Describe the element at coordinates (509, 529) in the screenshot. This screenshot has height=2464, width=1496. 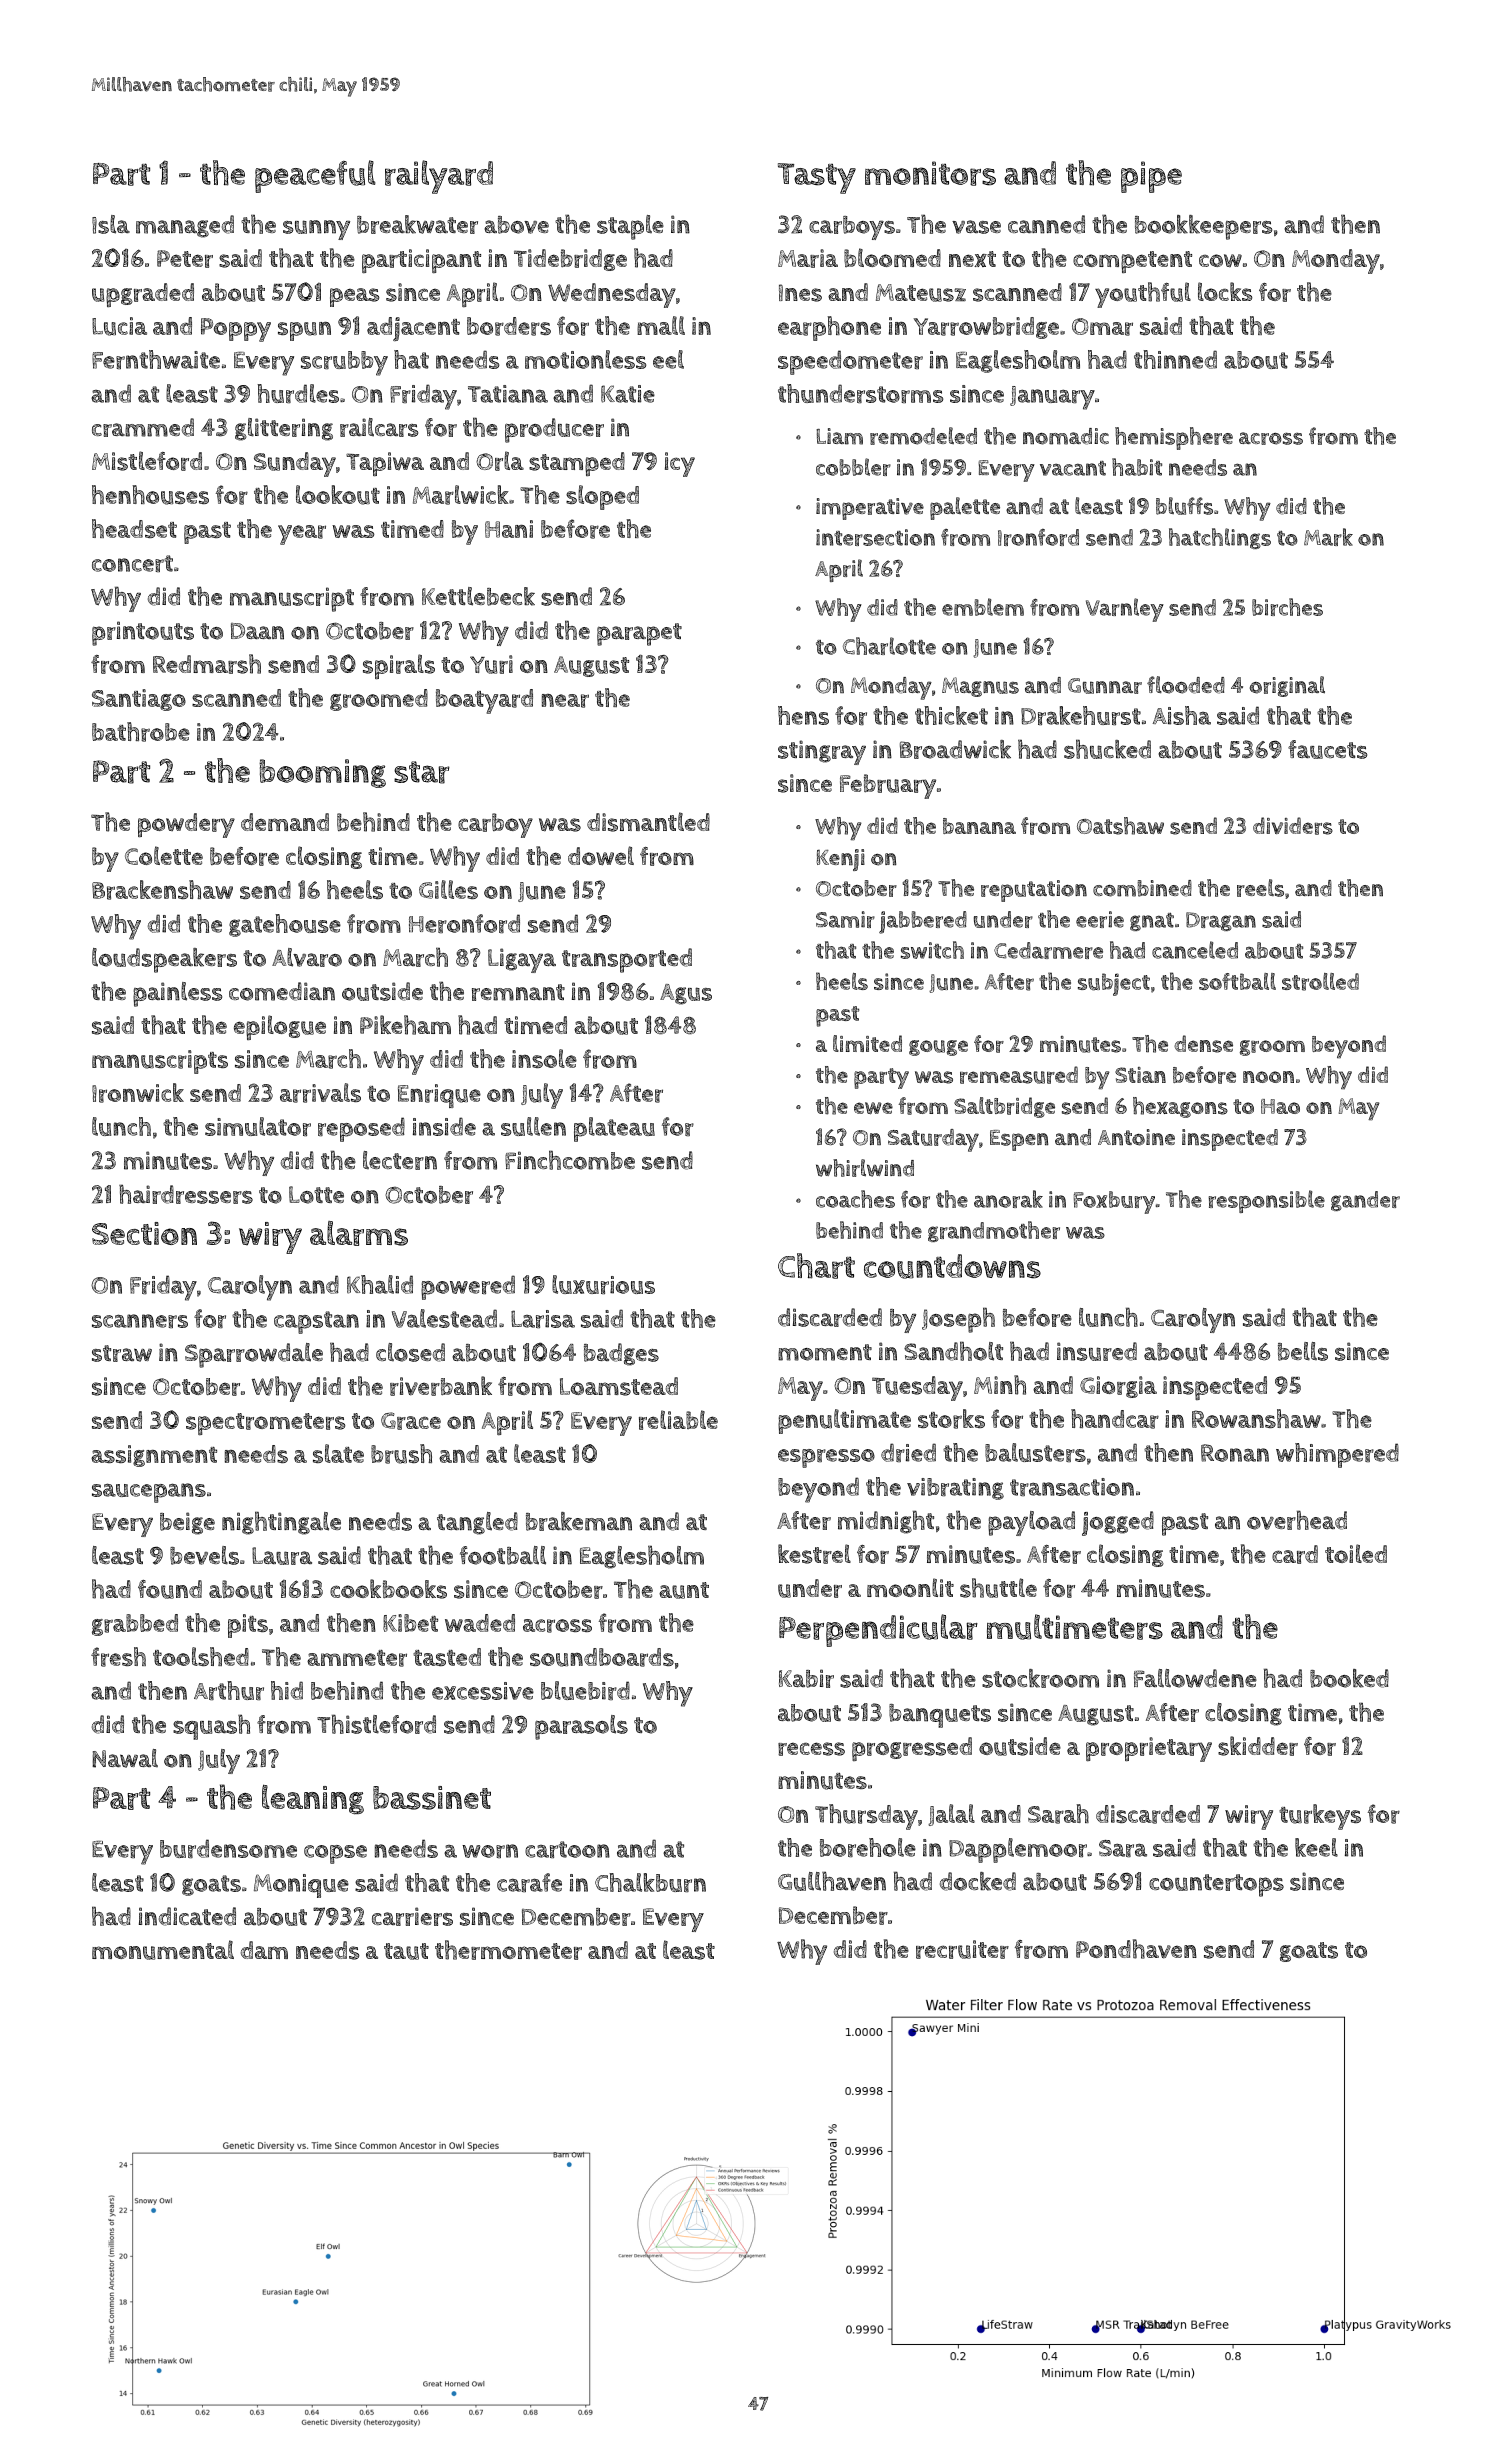
I see `Hani` at that location.
